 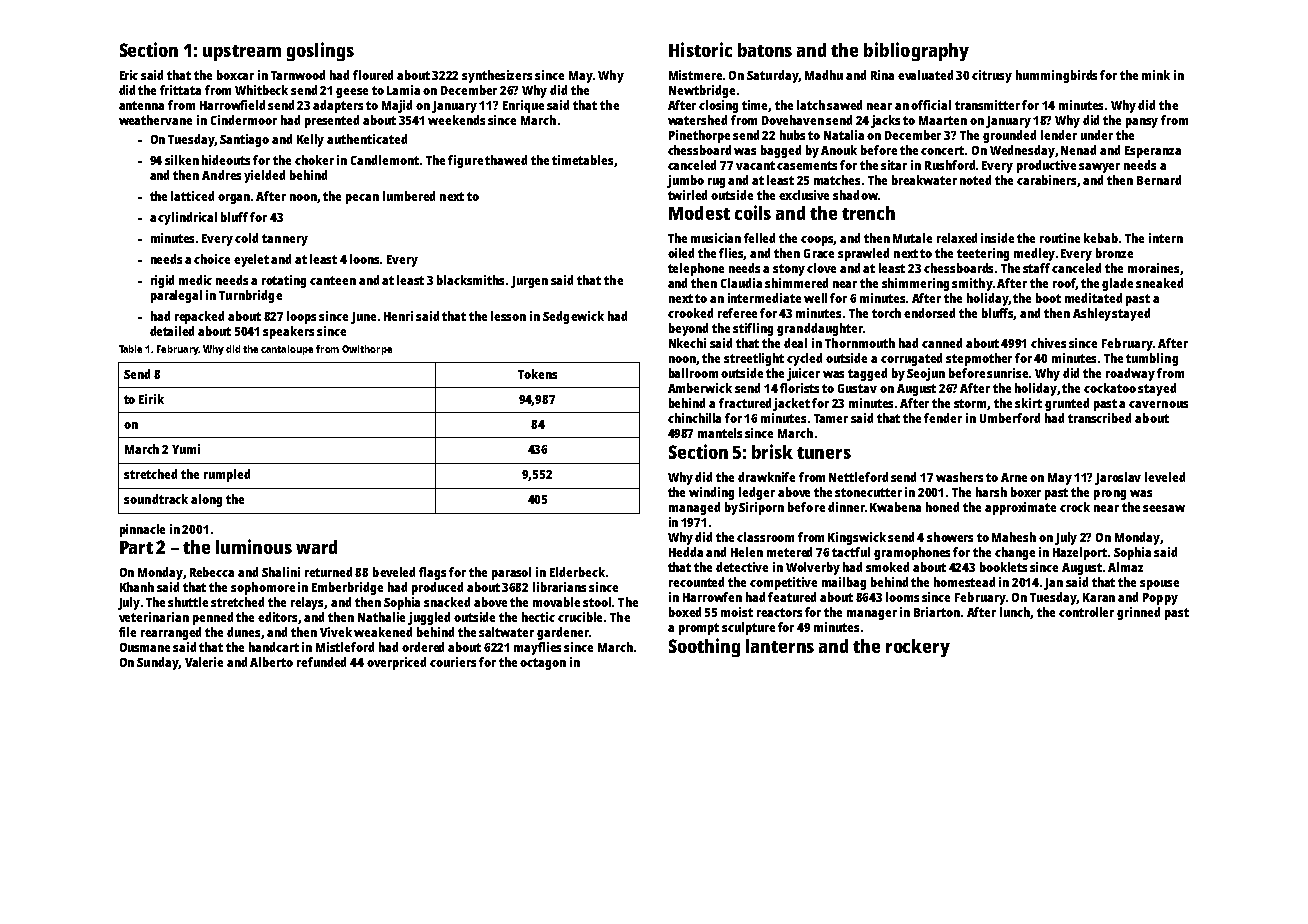 I want to click on twirled, so click(x=687, y=195).
